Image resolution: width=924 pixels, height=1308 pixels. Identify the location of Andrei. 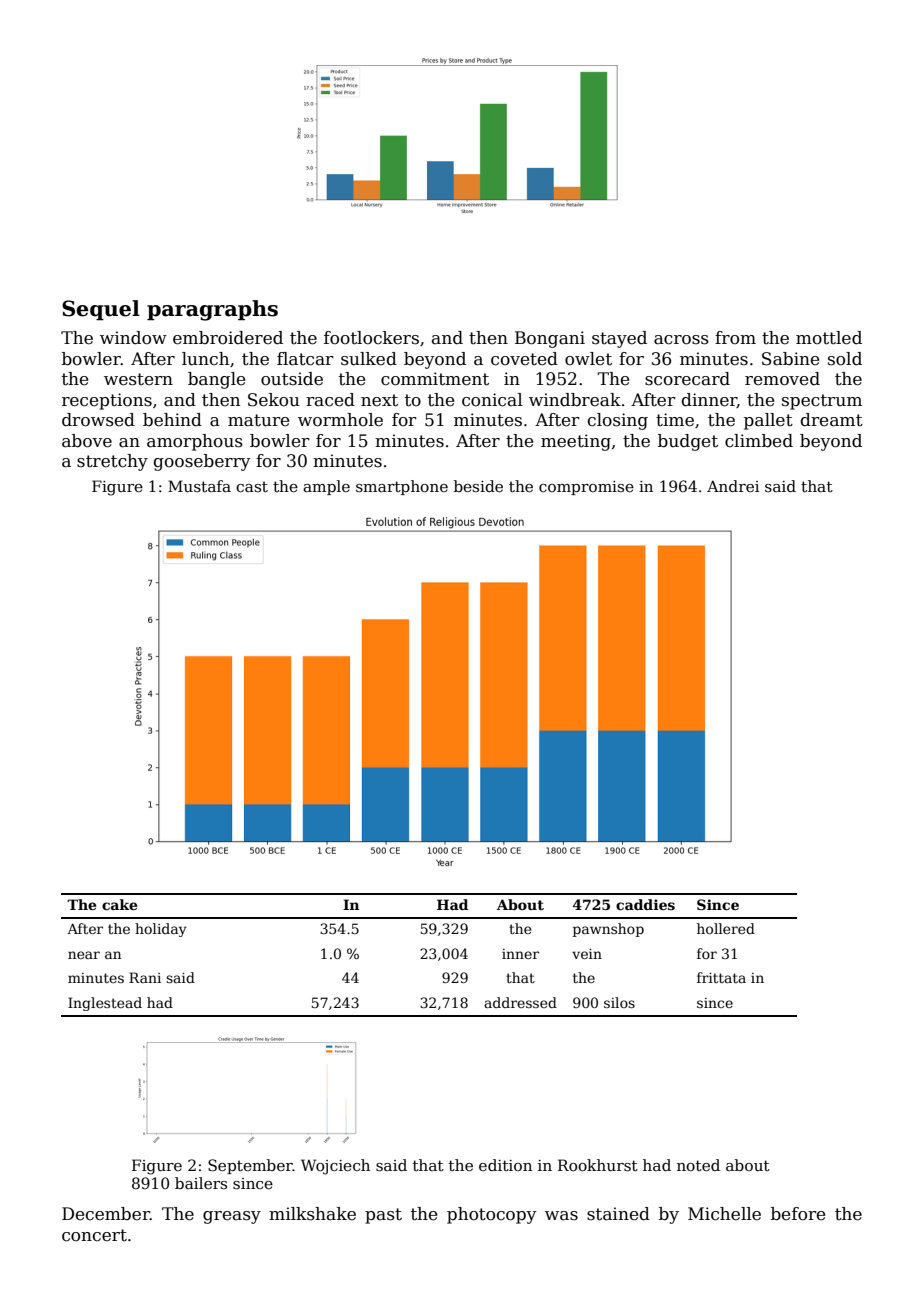
(733, 486).
